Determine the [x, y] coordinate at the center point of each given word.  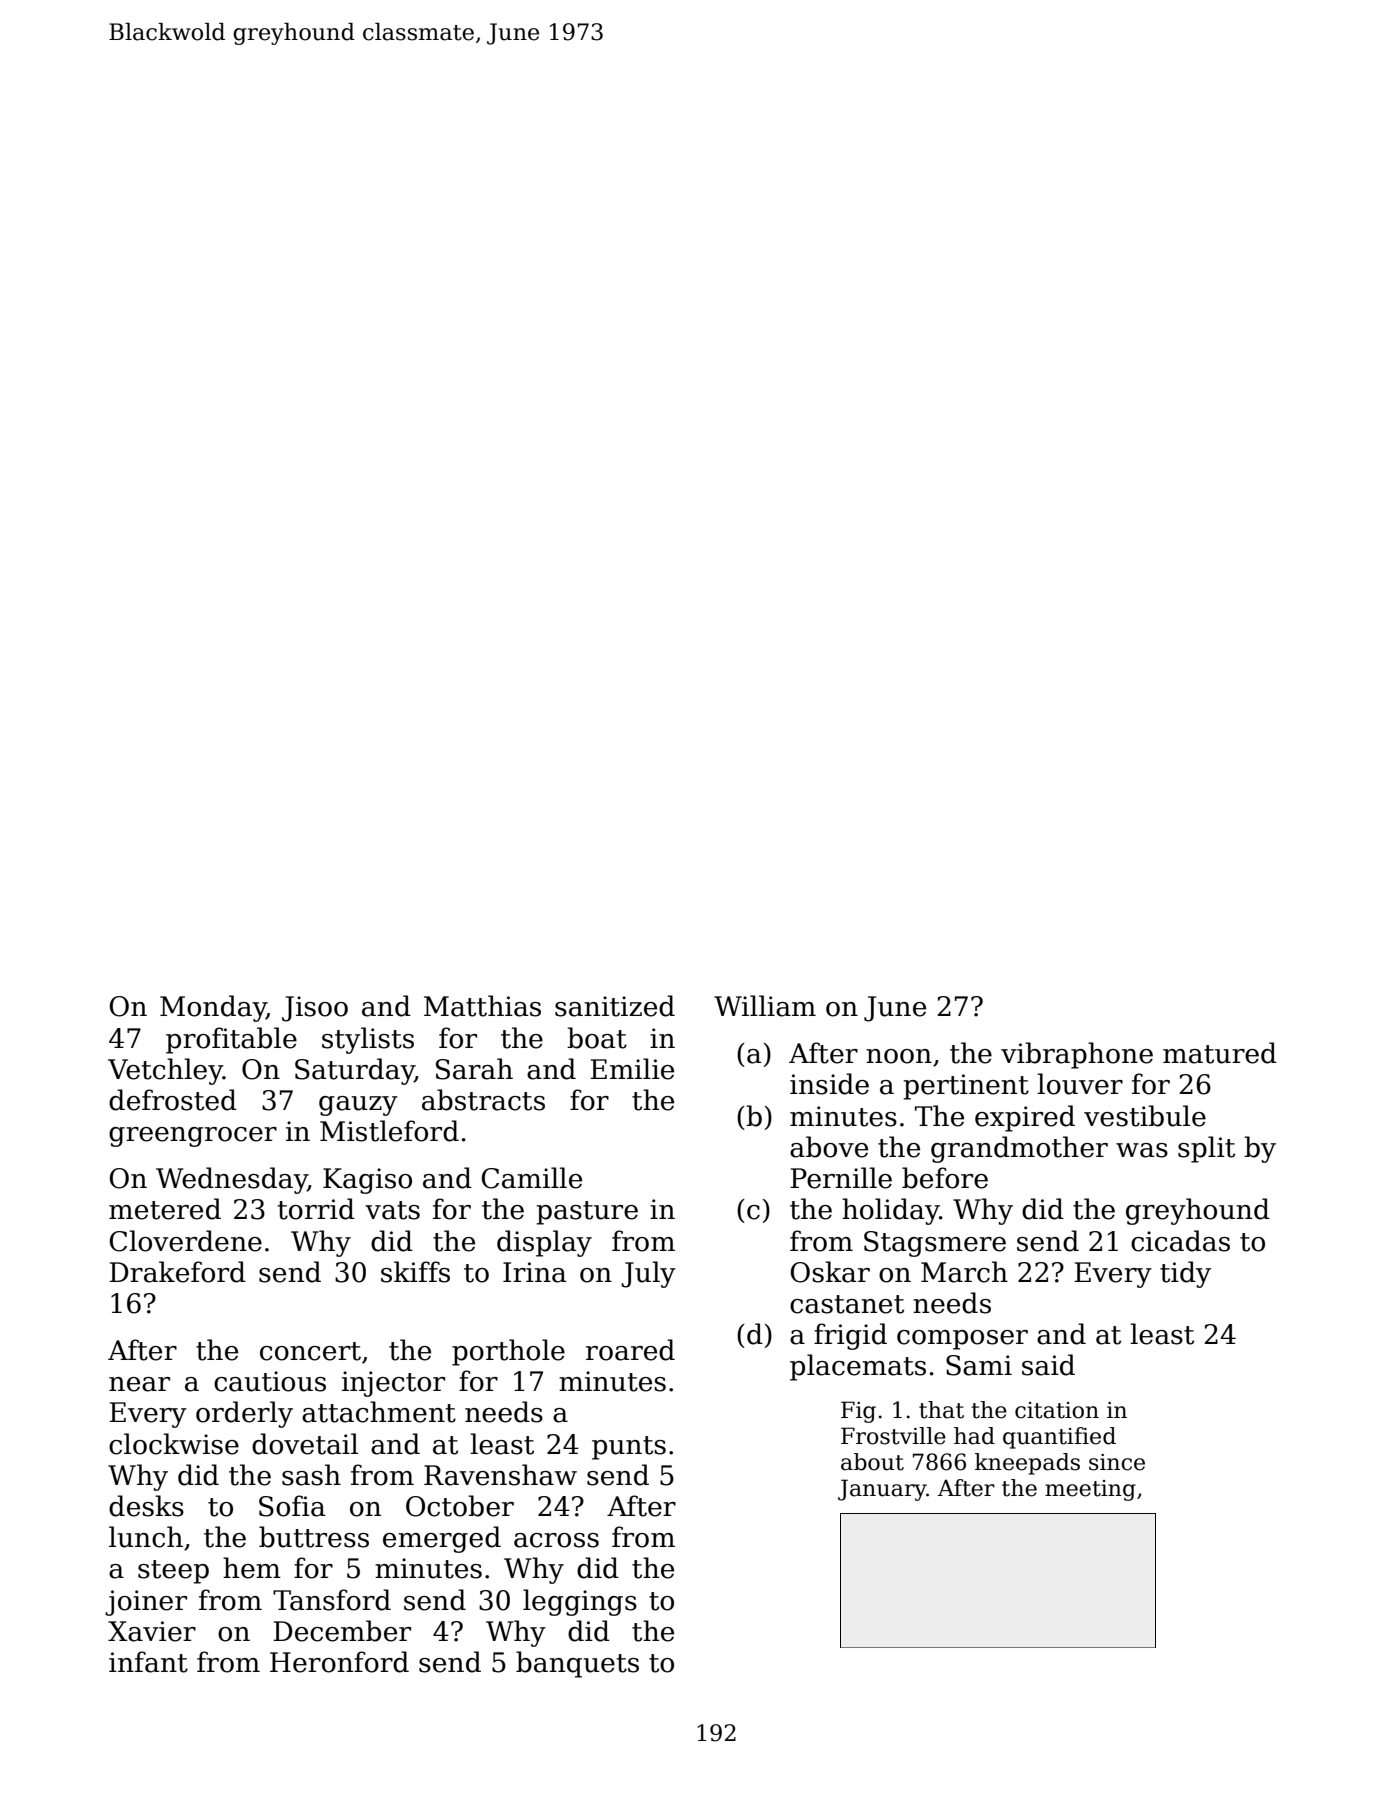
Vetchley [165, 1071]
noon [899, 1056]
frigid [850, 1336]
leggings [580, 1602]
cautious [270, 1381]
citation [1057, 1410]
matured [1220, 1053]
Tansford [332, 1600]
